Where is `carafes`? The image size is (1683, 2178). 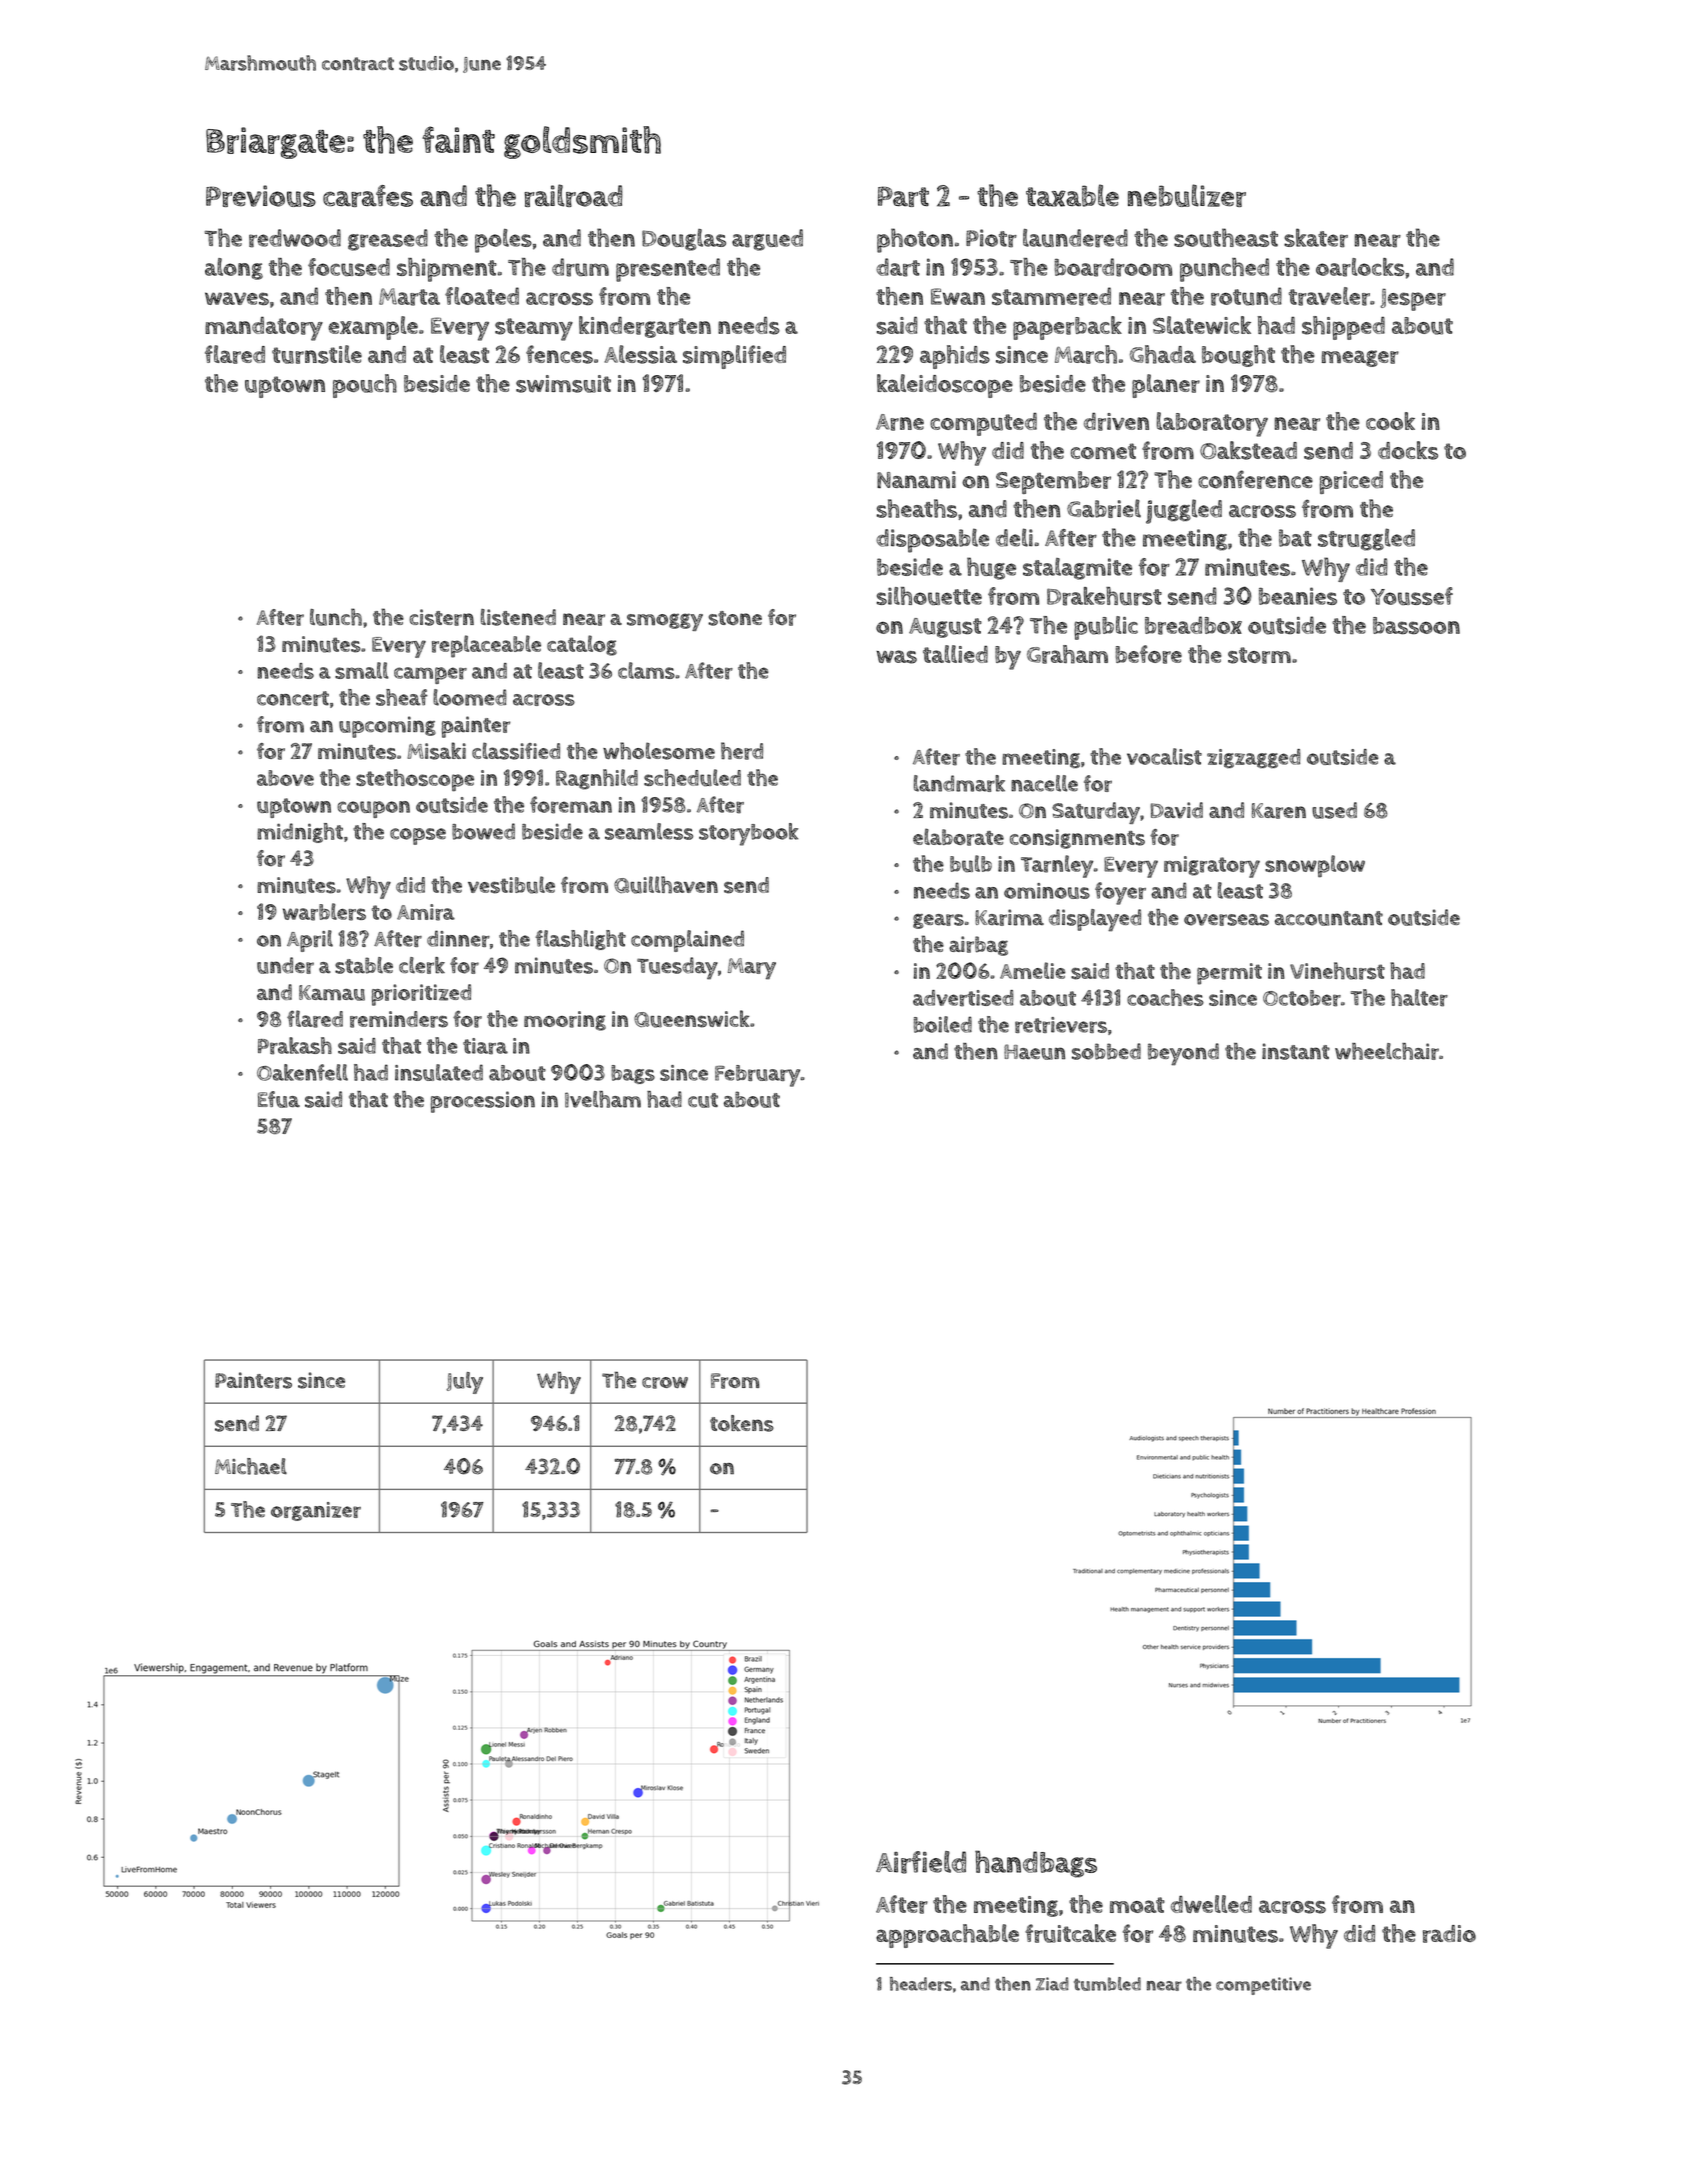
carafes is located at coordinates (368, 196).
